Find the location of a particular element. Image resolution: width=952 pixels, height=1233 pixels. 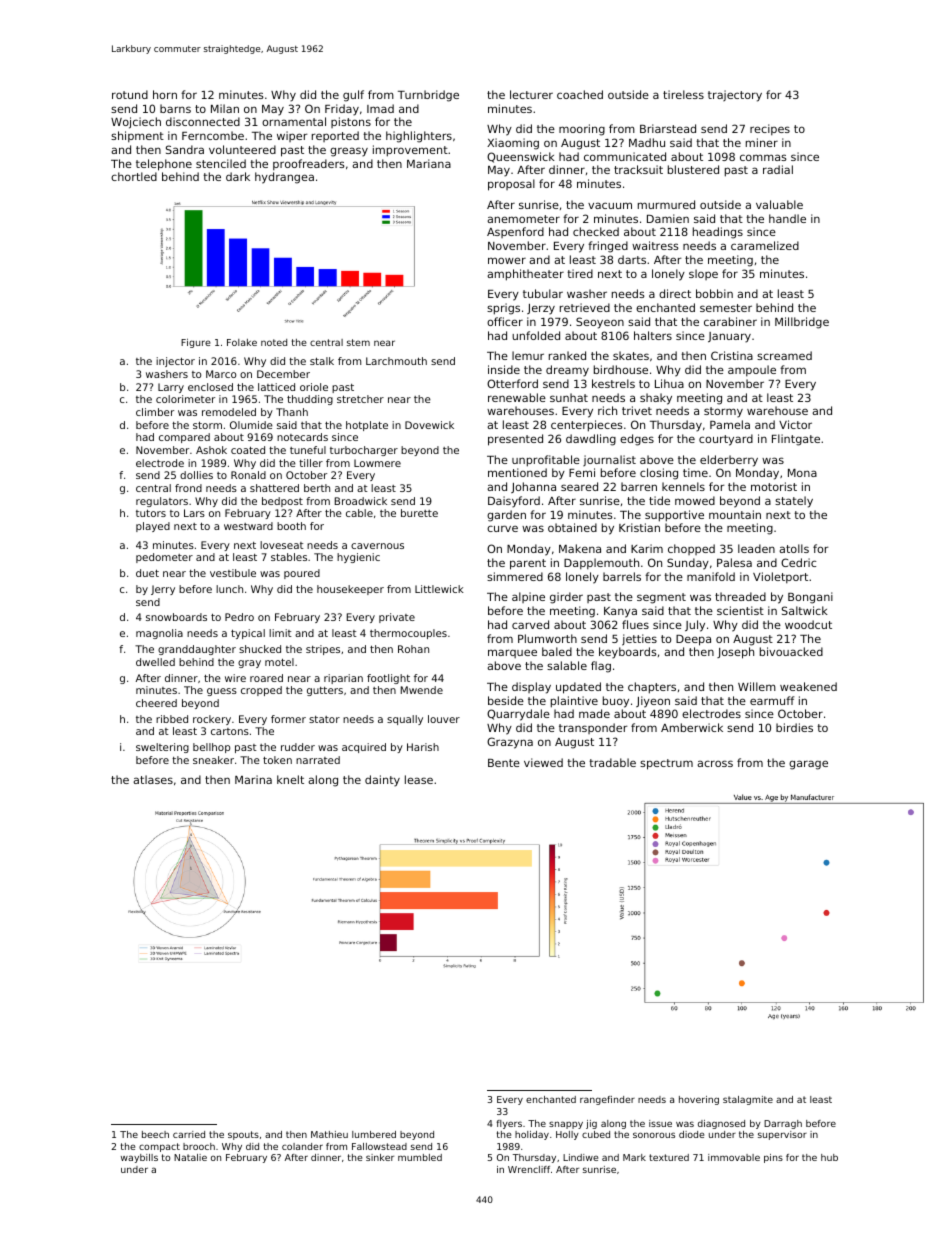

spouts is located at coordinates (243, 1135).
